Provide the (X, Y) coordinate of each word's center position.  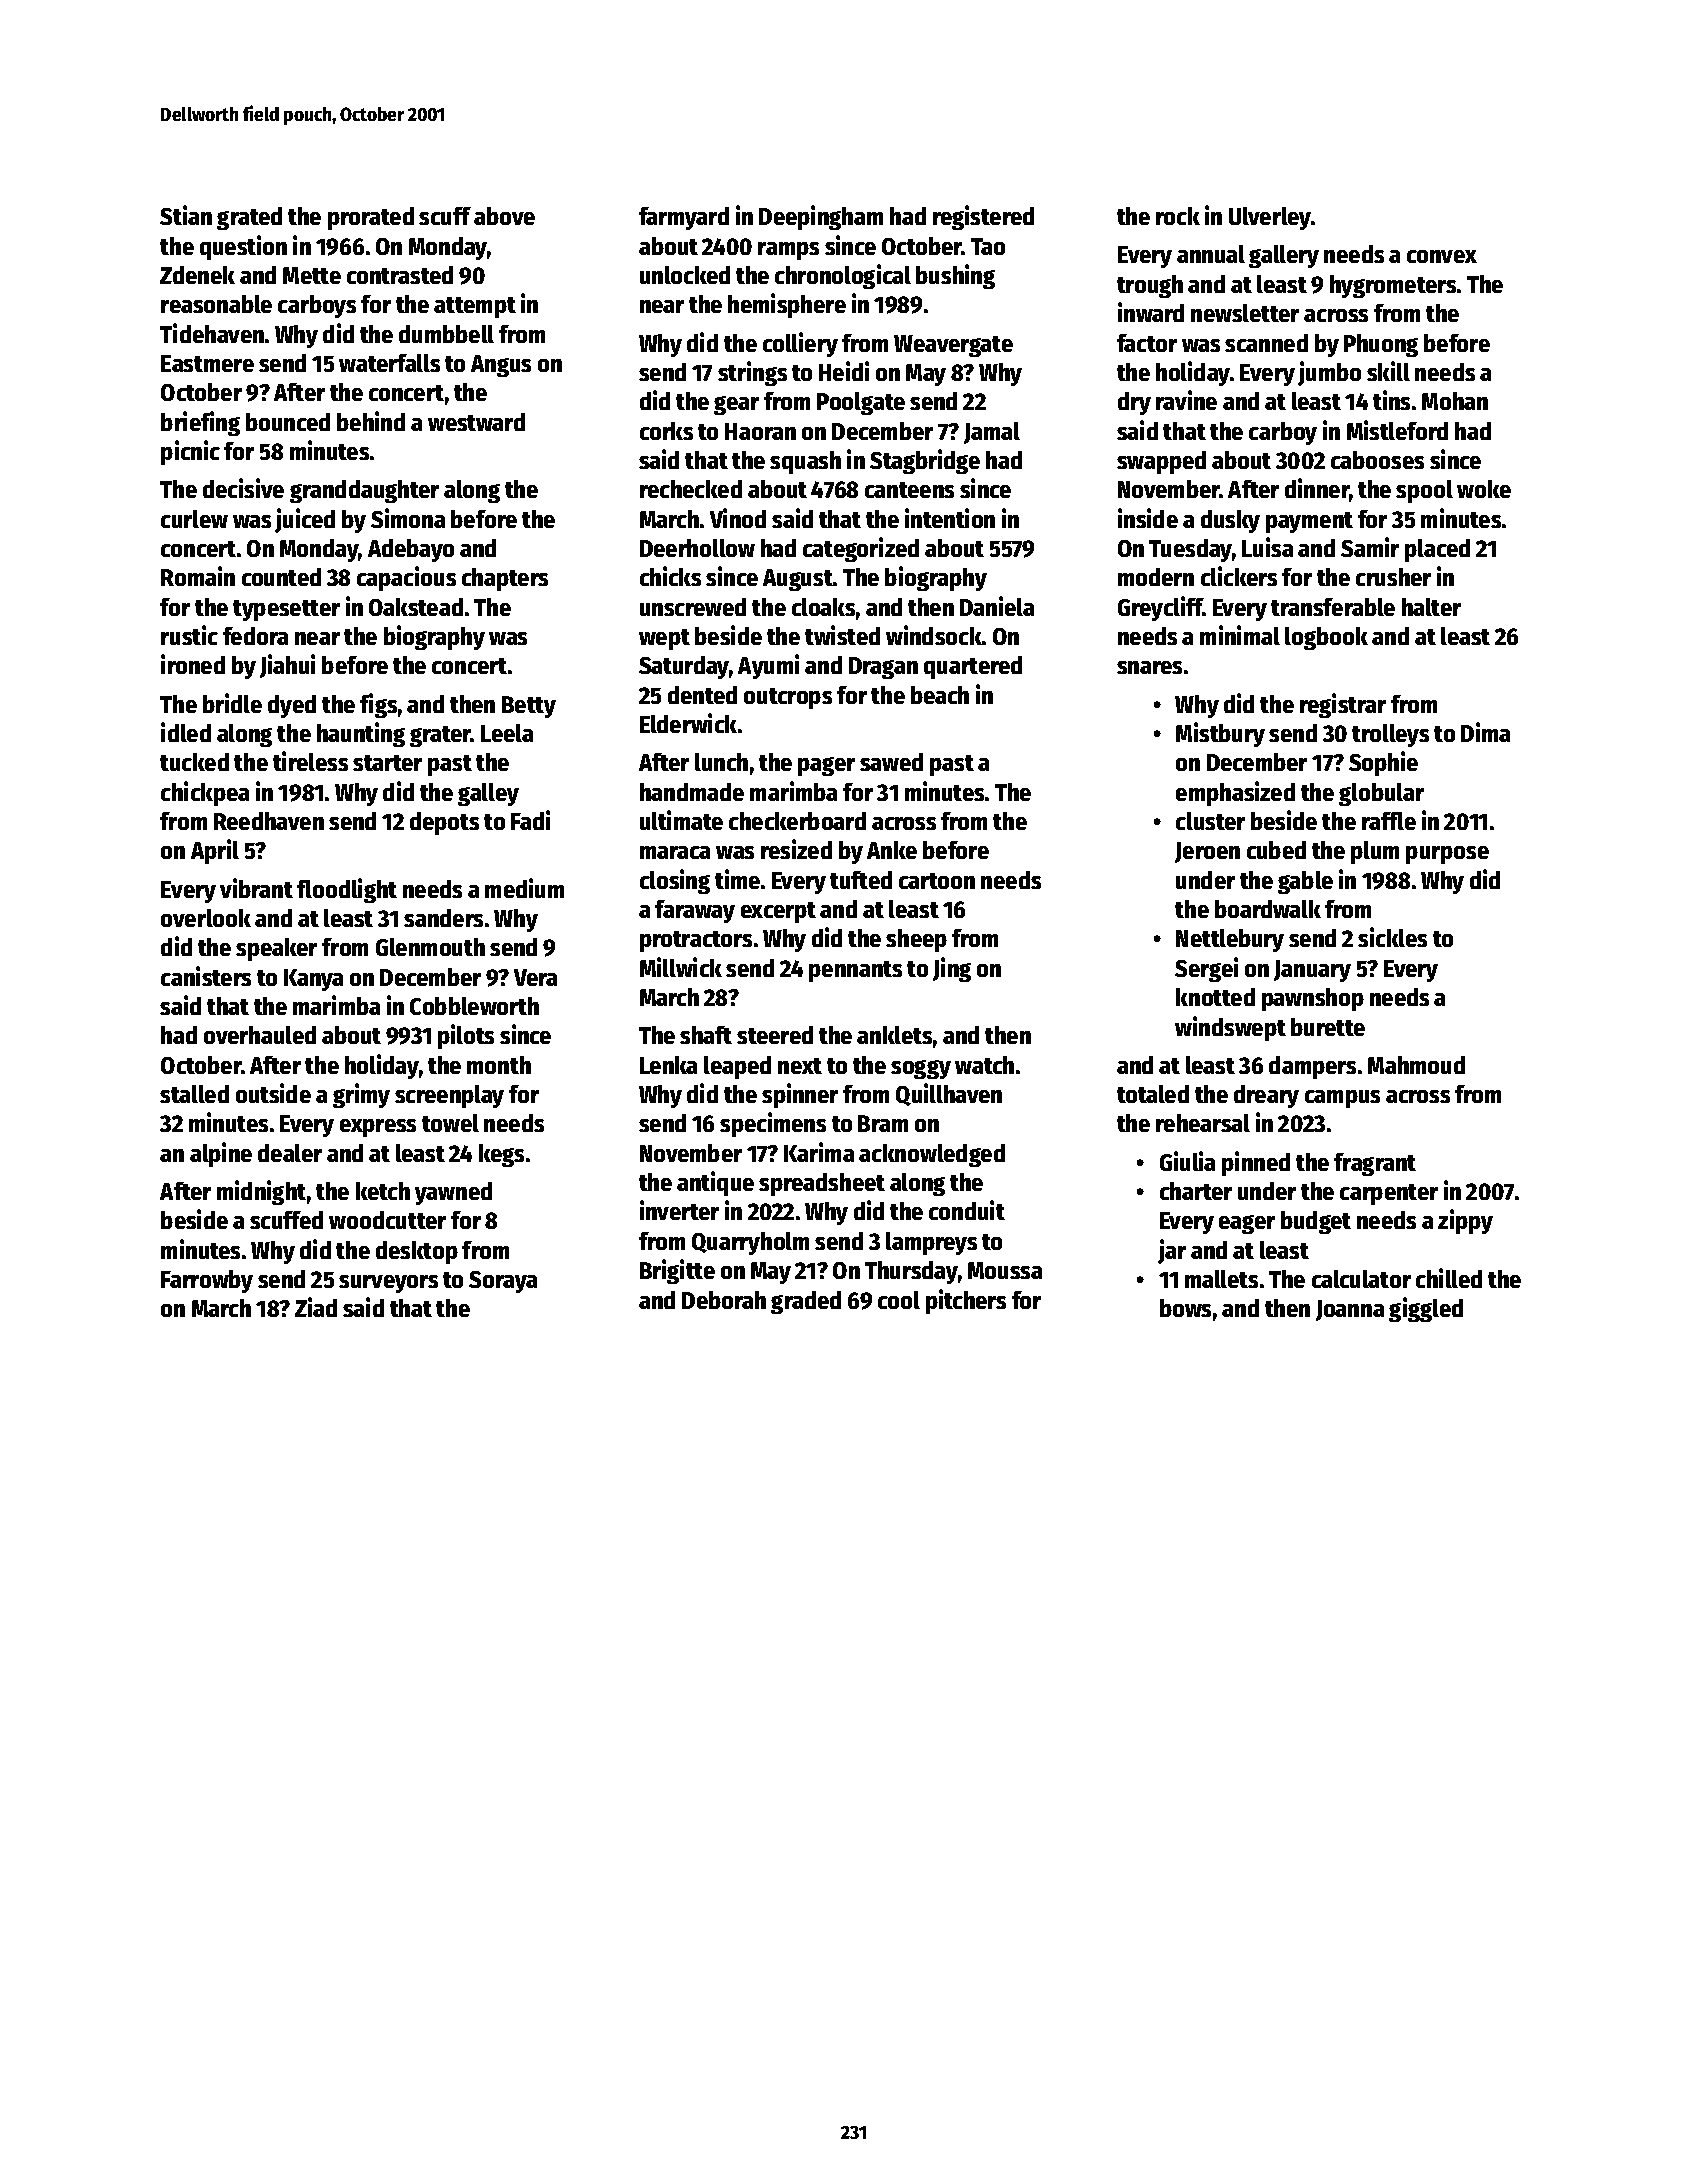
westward (476, 422)
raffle (1389, 821)
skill (1388, 371)
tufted (861, 880)
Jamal (992, 433)
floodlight (347, 890)
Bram (883, 1123)
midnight (261, 1192)
